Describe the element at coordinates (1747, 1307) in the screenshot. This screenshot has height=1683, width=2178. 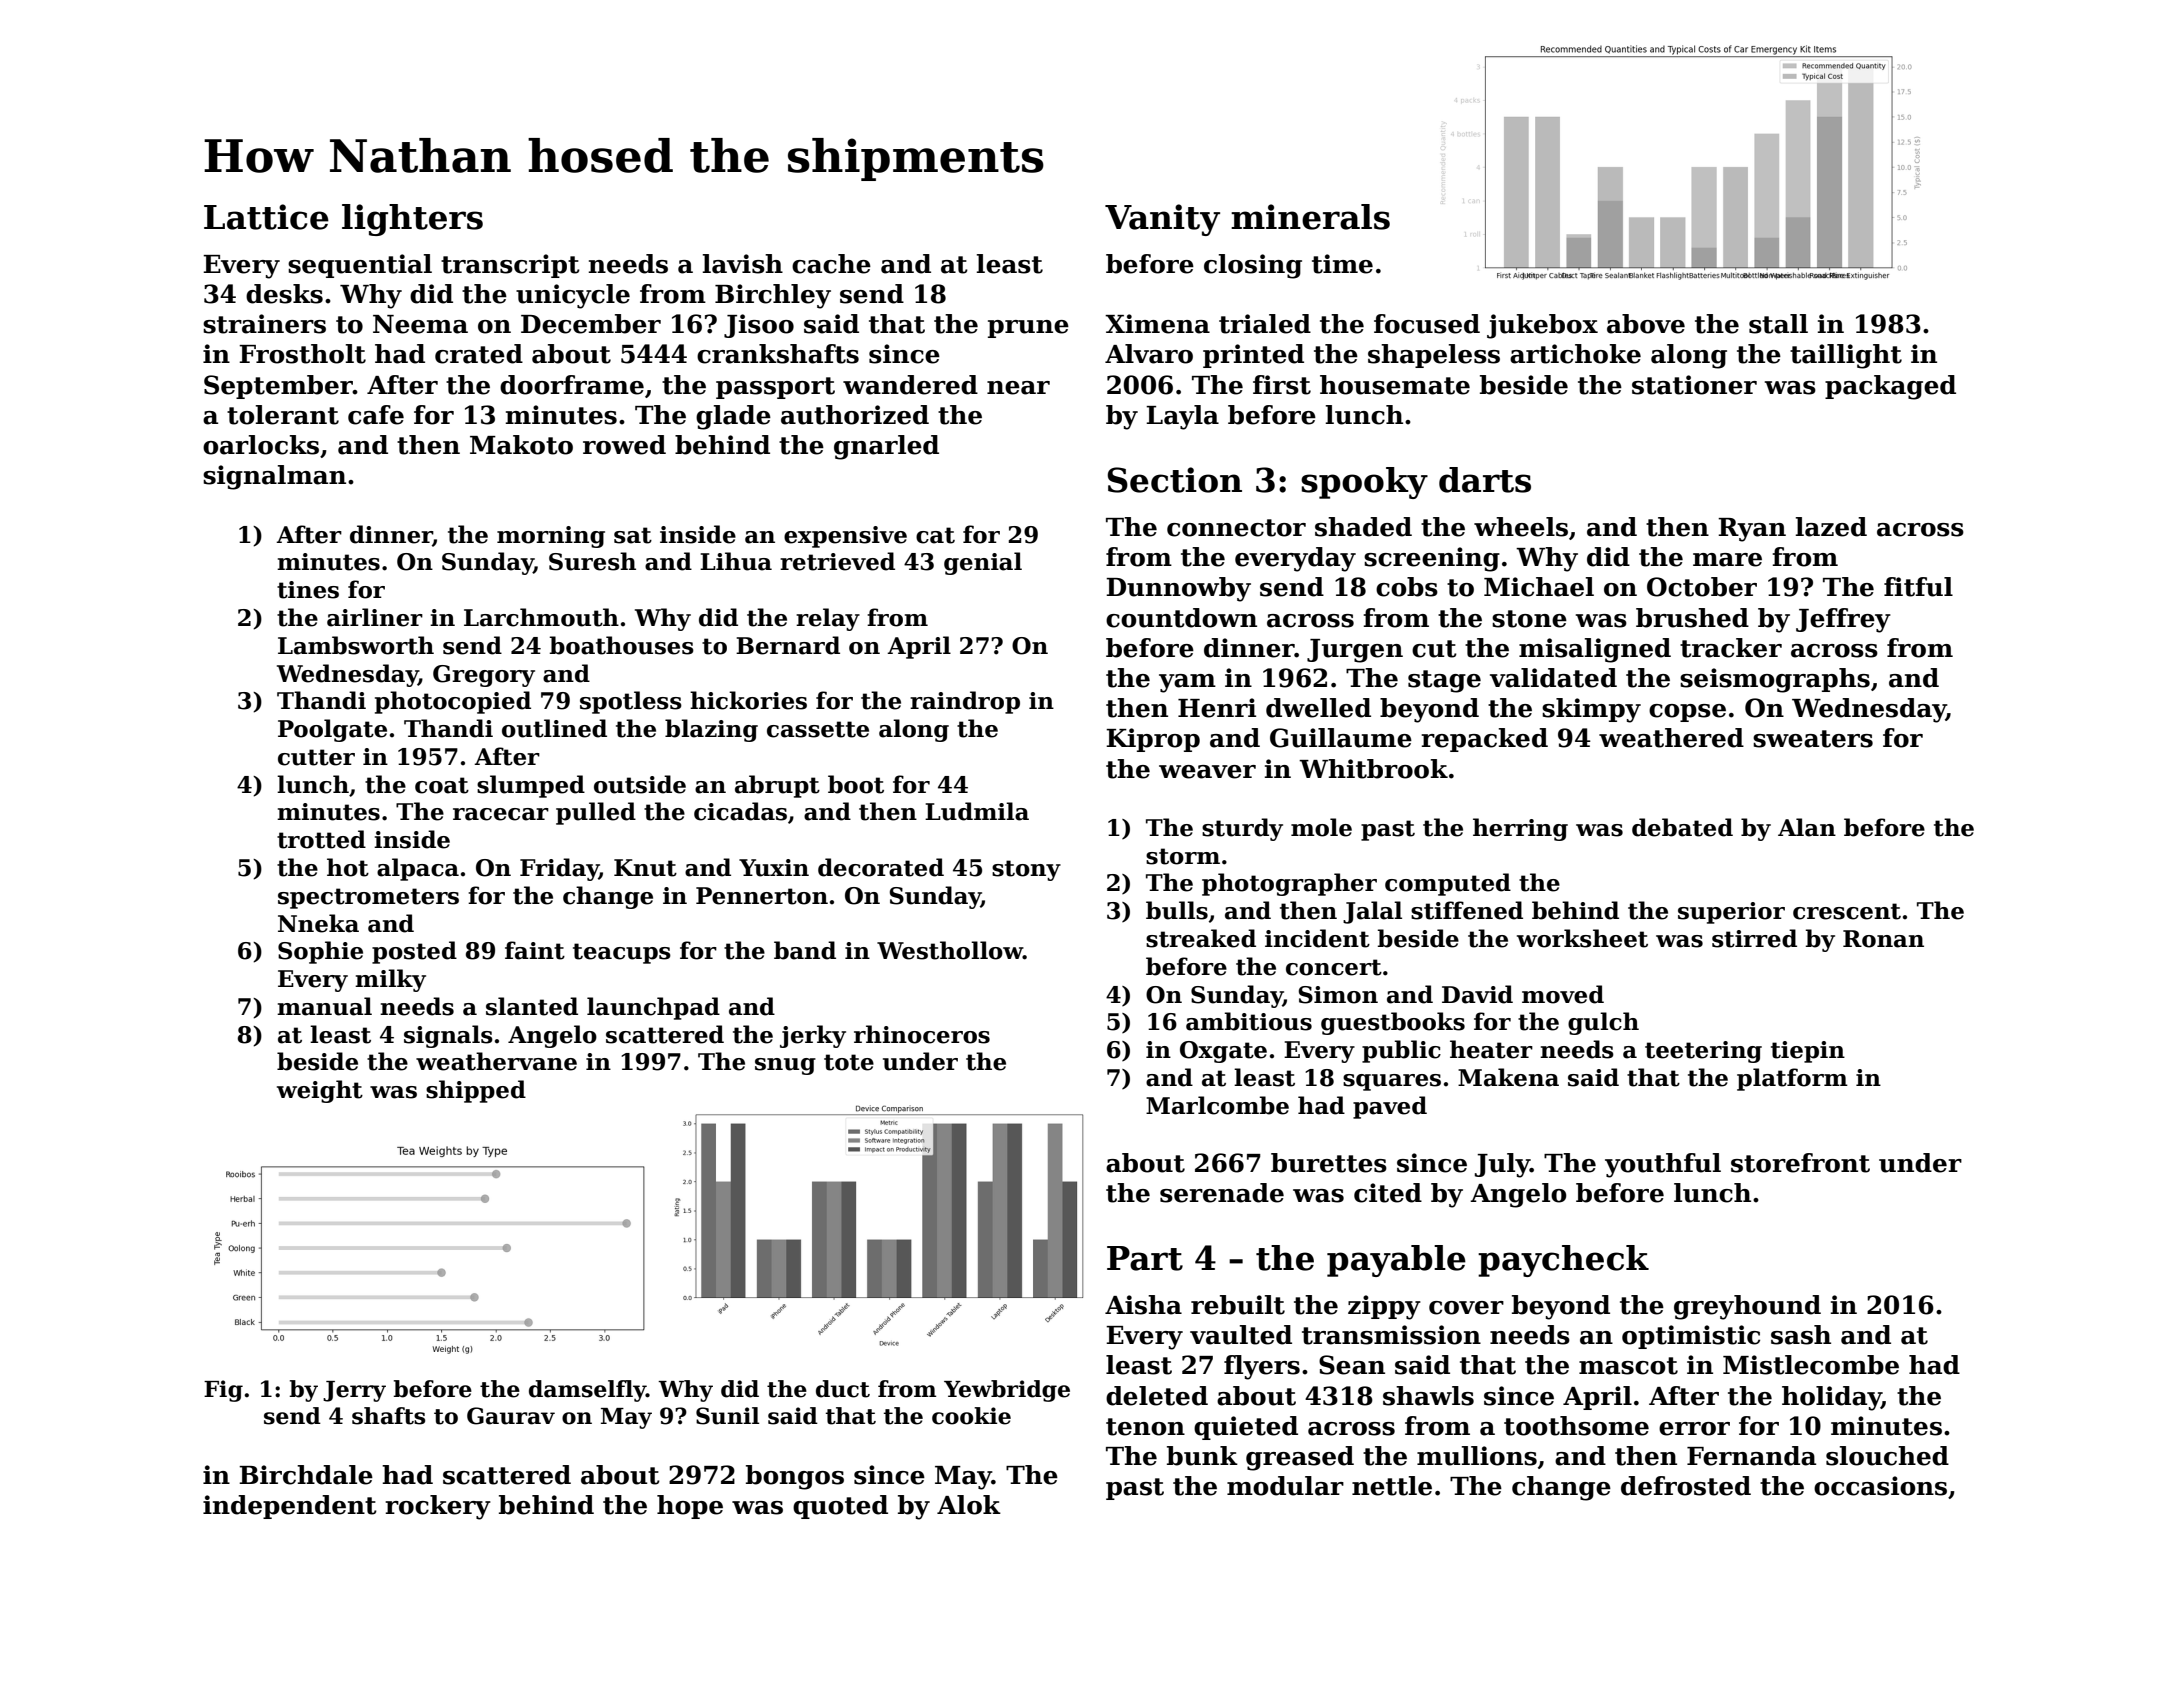
I see `greyhound` at that location.
